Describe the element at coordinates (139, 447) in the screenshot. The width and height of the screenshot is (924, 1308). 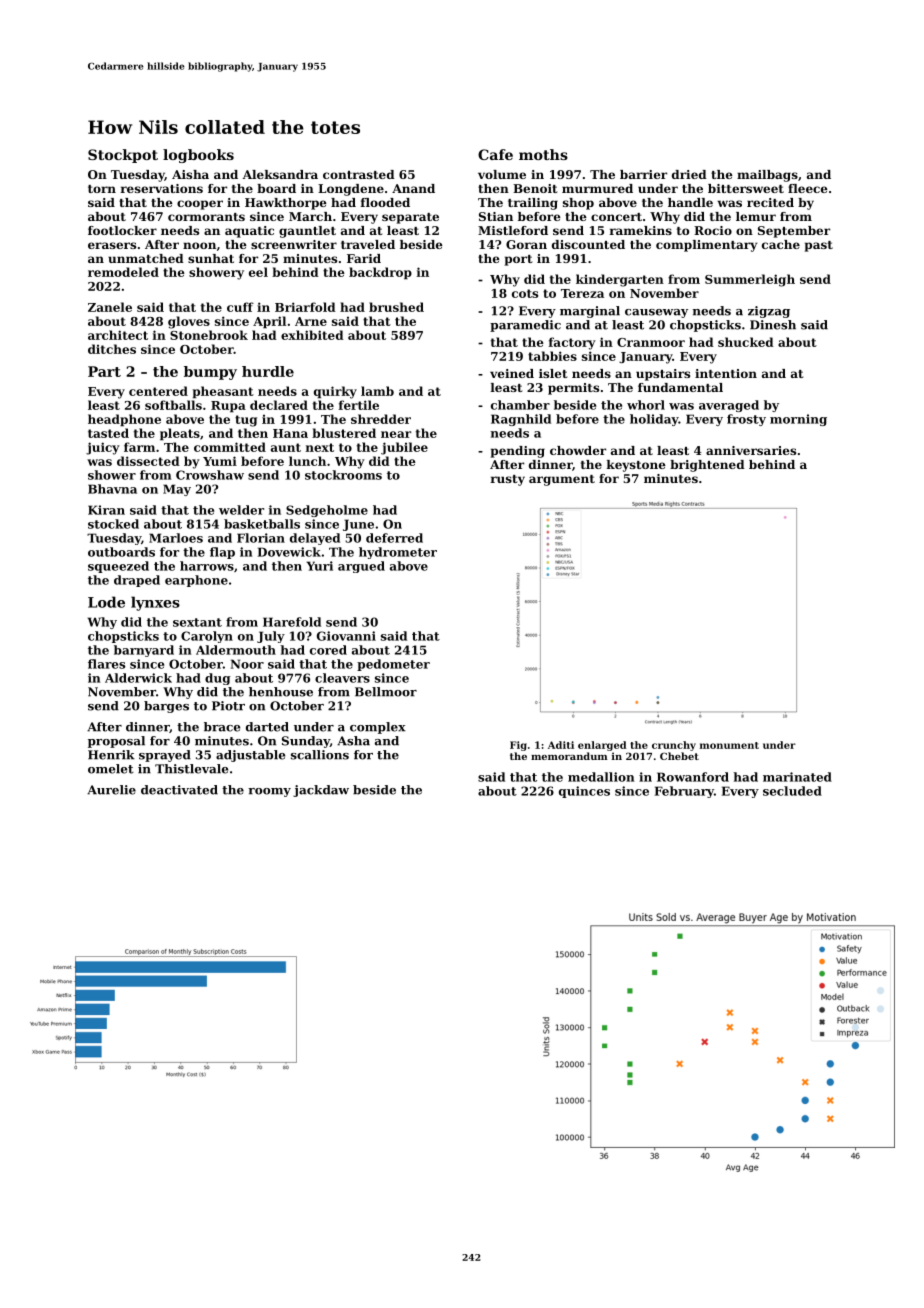
I see `farm` at that location.
